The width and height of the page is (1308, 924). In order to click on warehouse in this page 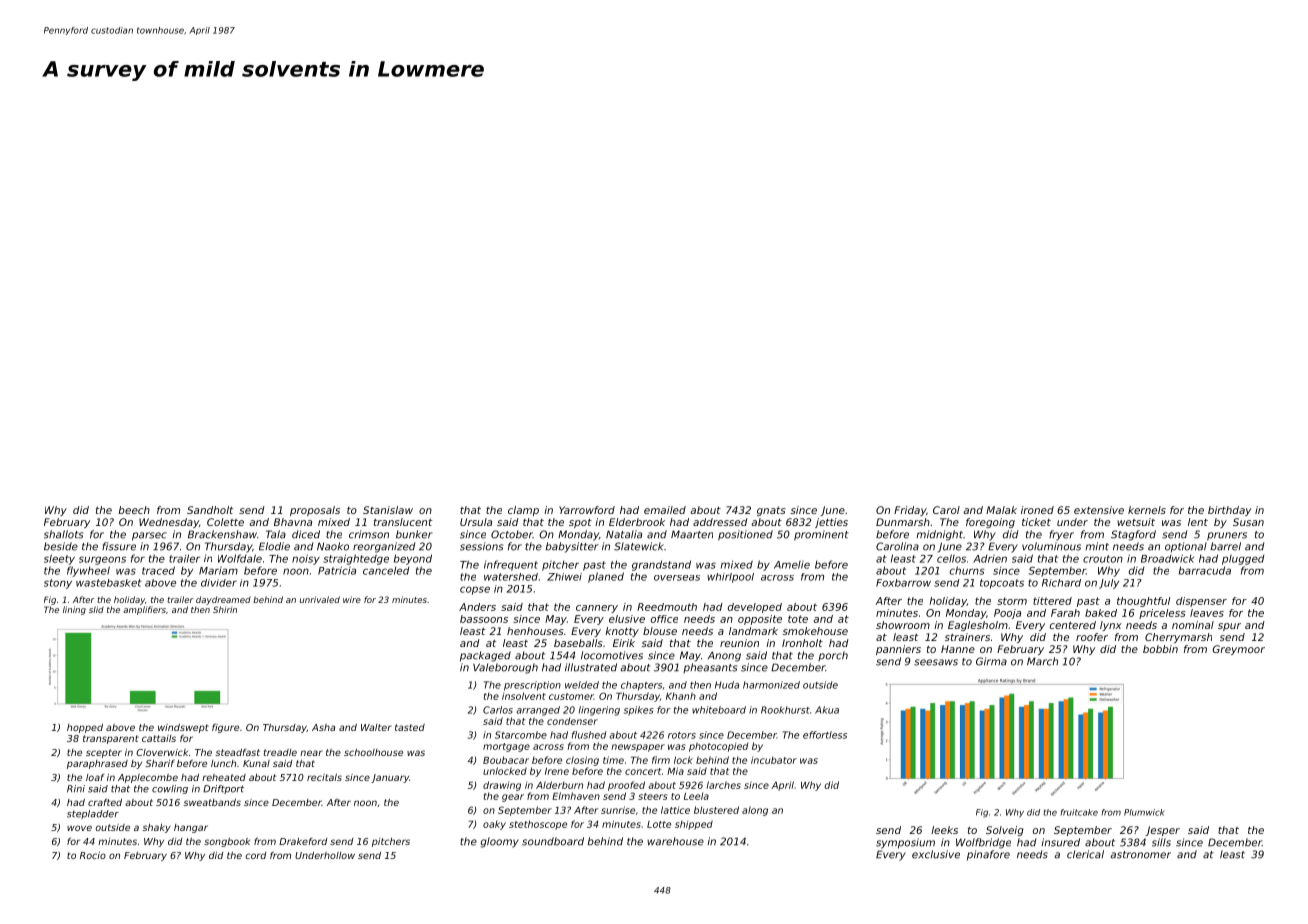, I will do `click(675, 841)`.
